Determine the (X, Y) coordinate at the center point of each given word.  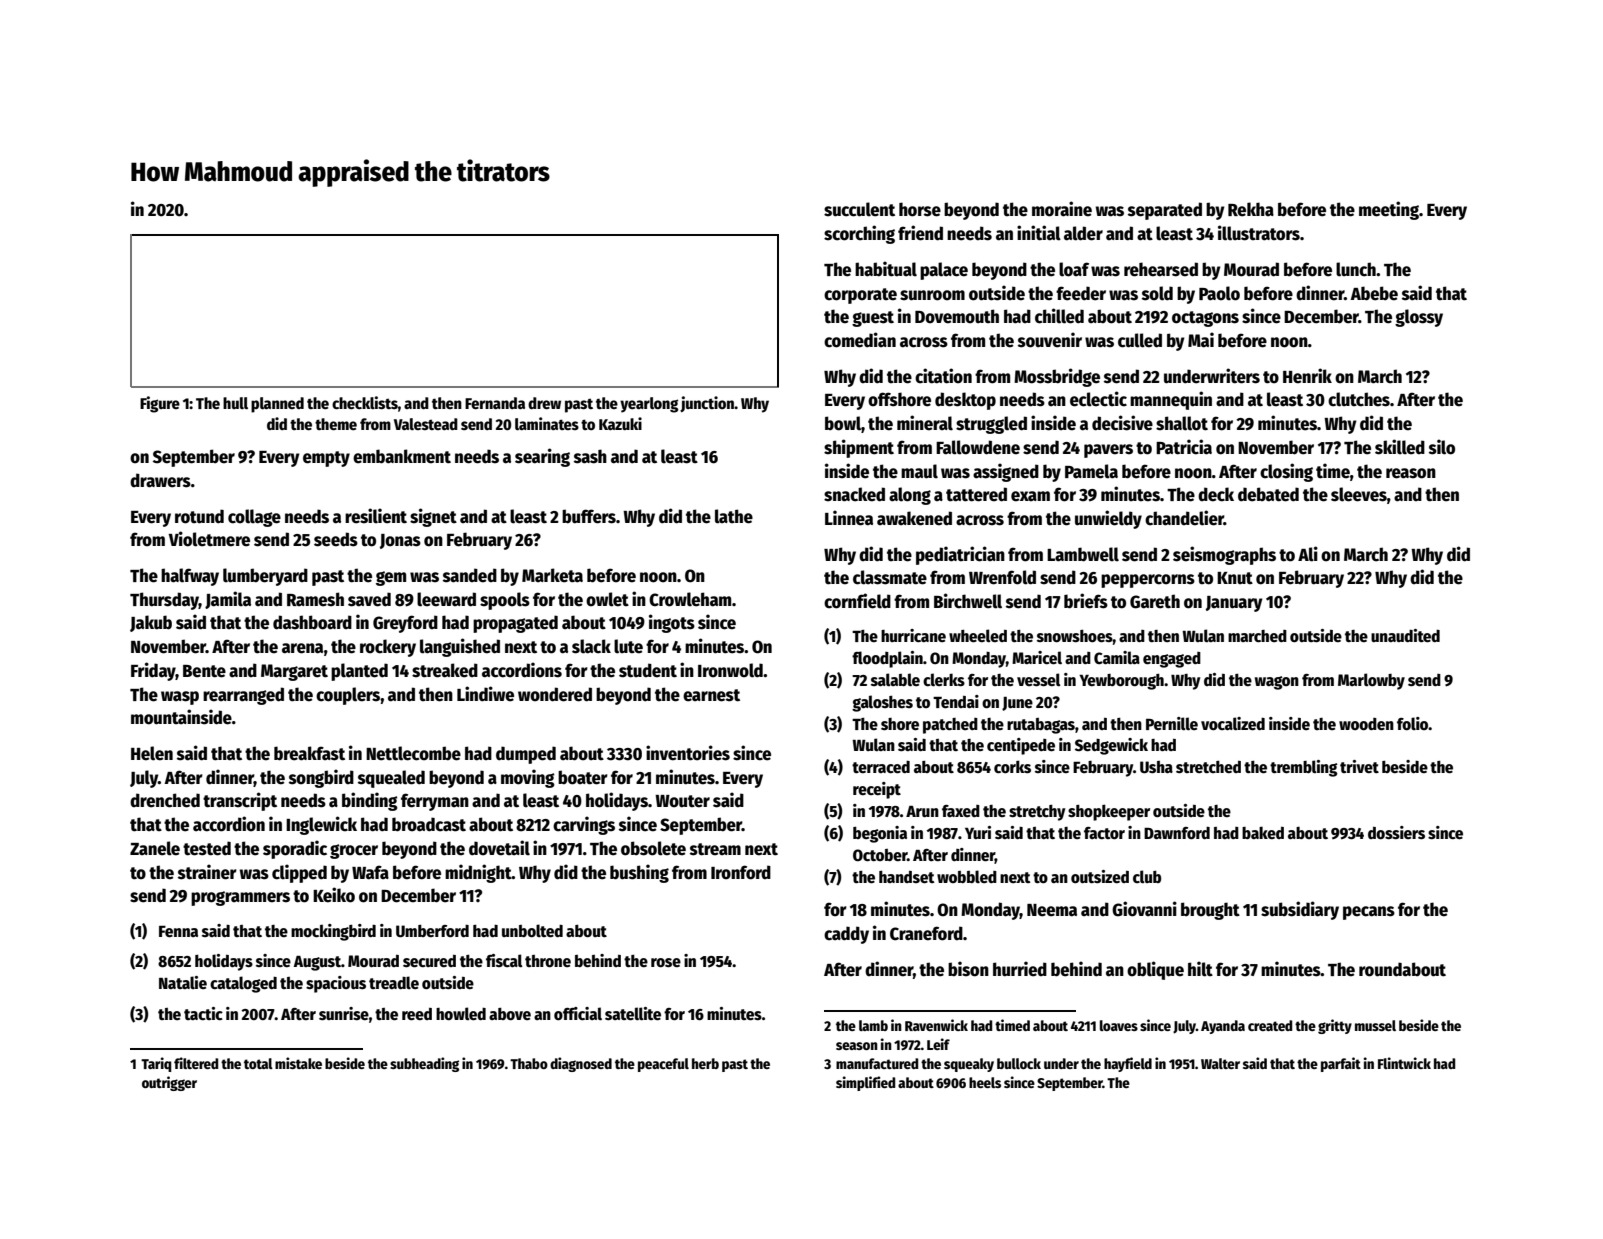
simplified (865, 1083)
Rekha (1251, 209)
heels (985, 1082)
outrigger (169, 1083)
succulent (859, 209)
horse (920, 209)
